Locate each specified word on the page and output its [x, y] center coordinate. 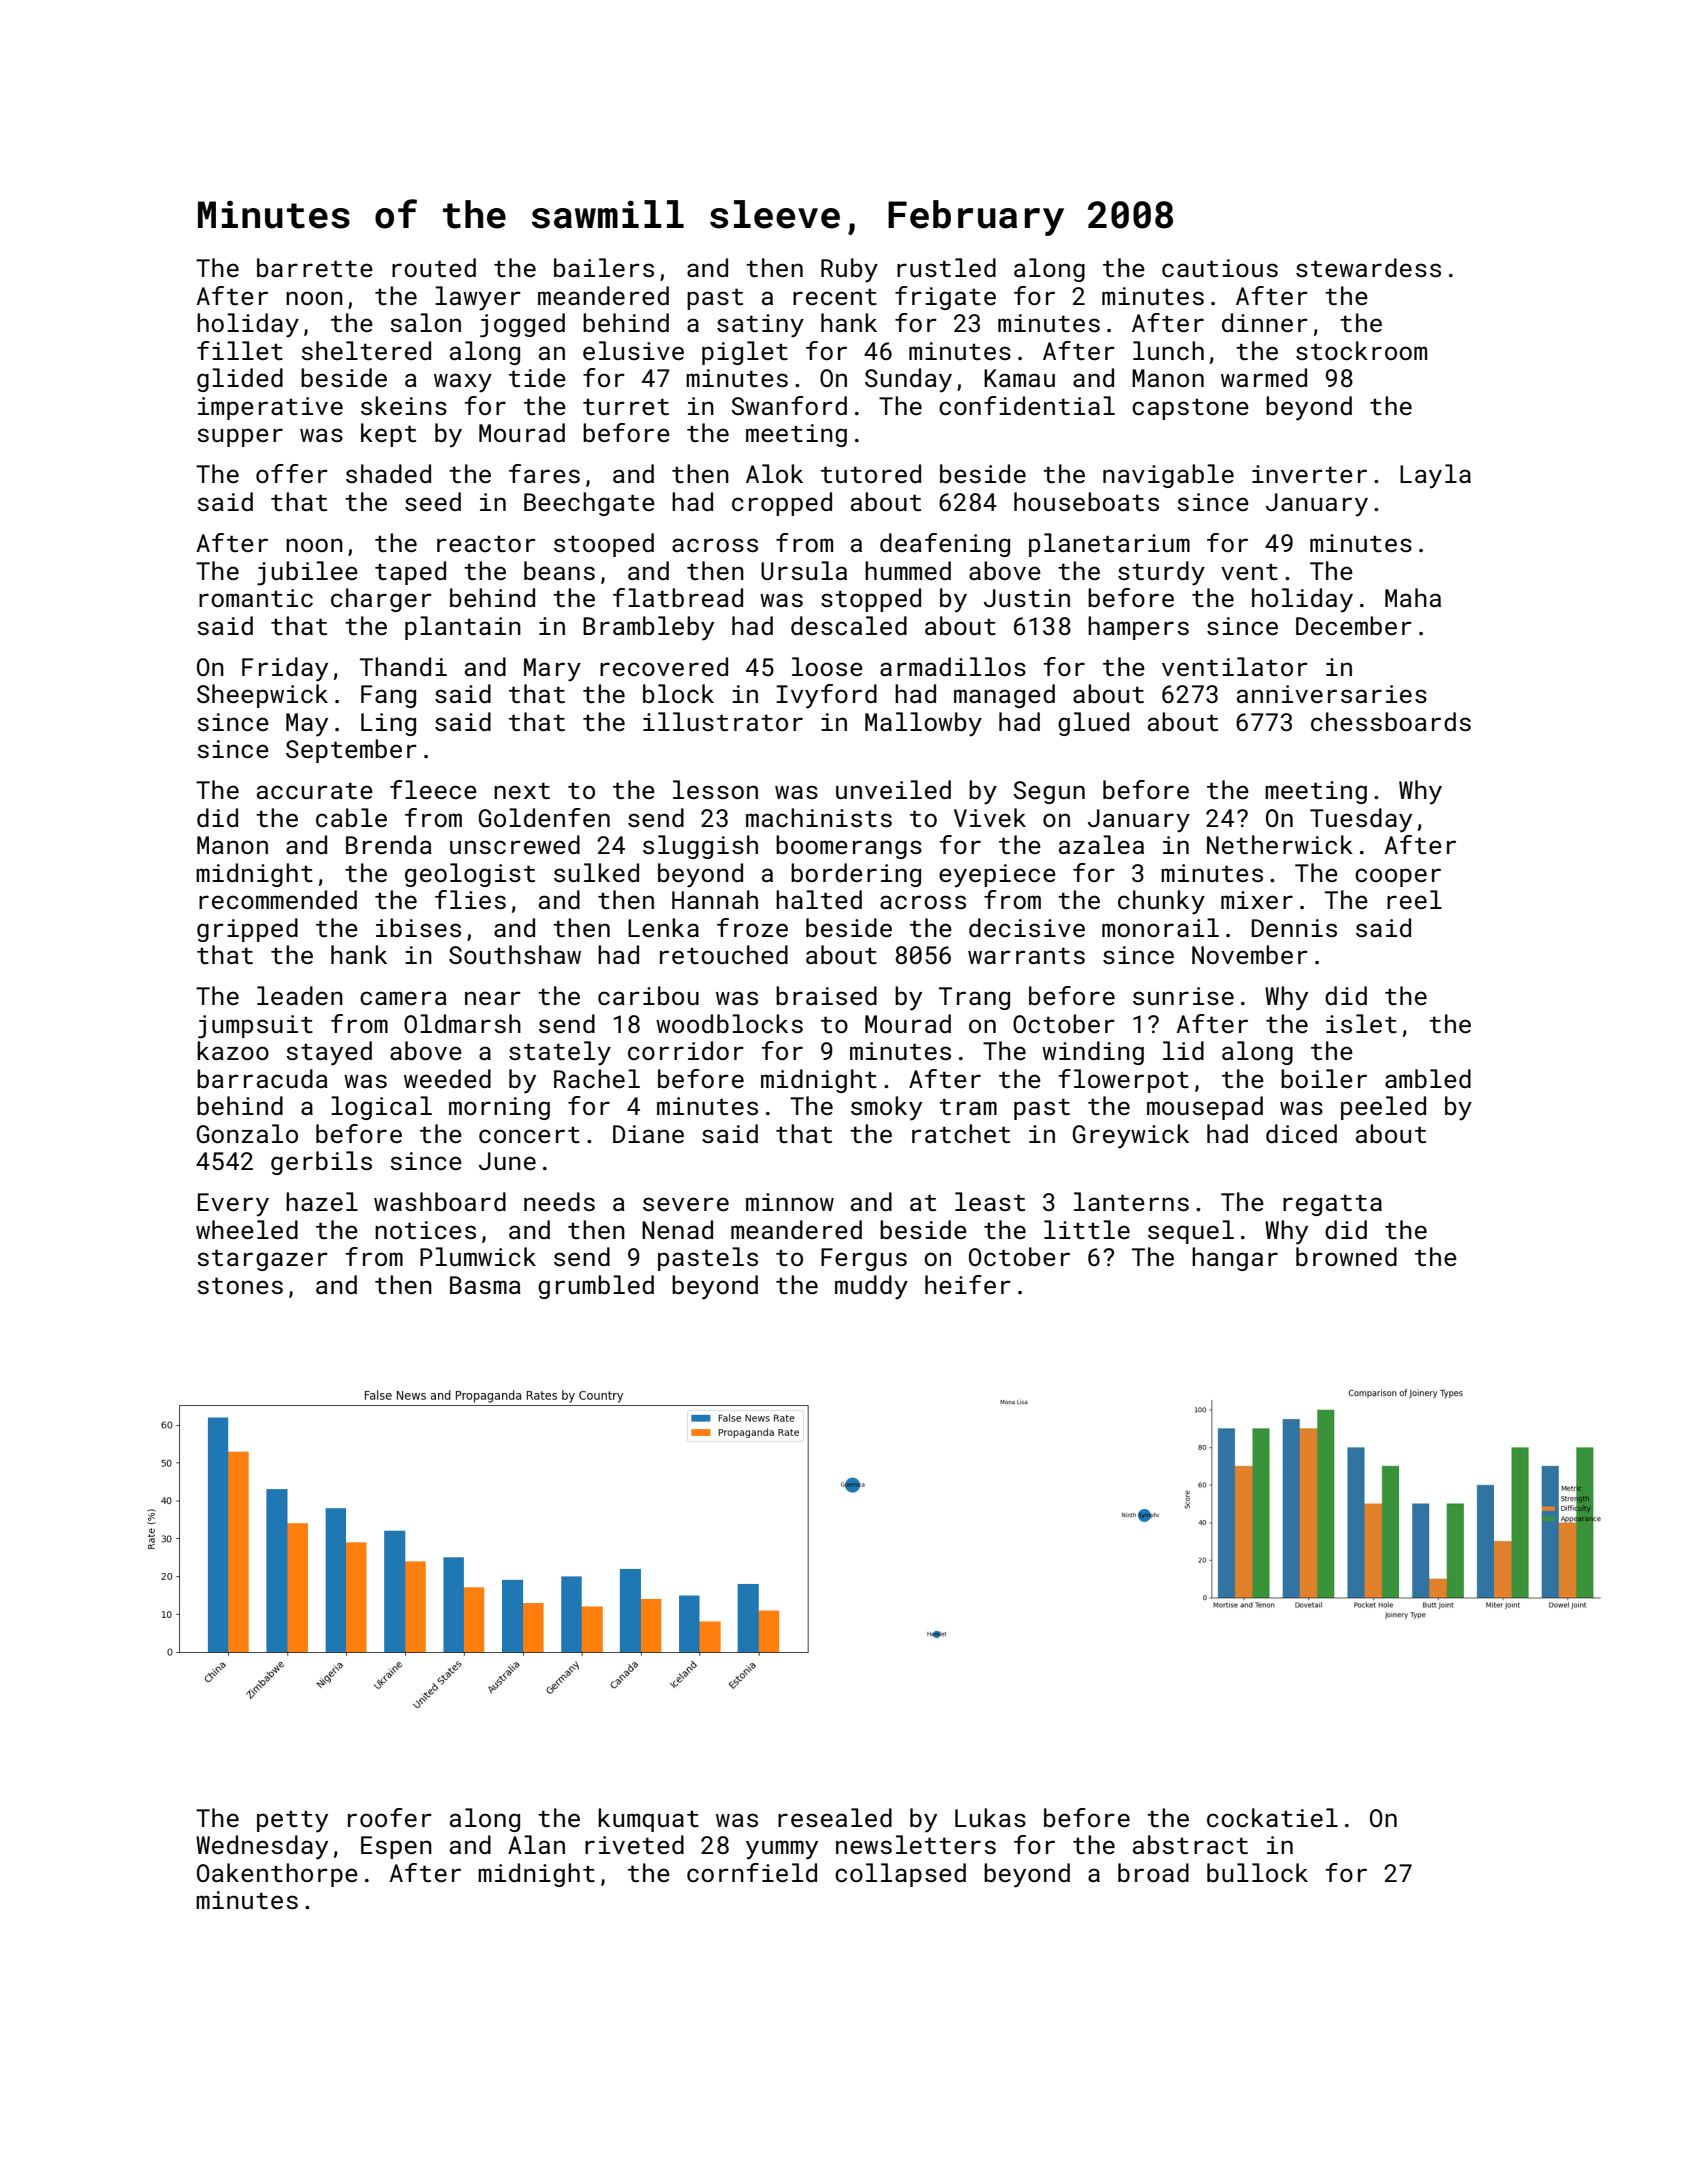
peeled [1383, 1108]
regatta [1332, 1205]
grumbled [596, 1287]
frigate [945, 298]
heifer [968, 1284]
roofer [390, 1817]
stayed [329, 1053]
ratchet [961, 1133]
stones [240, 1285]
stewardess [1368, 267]
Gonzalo [247, 1133]
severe [686, 1204]
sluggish [700, 847]
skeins [404, 405]
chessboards [1391, 721]
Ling [388, 724]
